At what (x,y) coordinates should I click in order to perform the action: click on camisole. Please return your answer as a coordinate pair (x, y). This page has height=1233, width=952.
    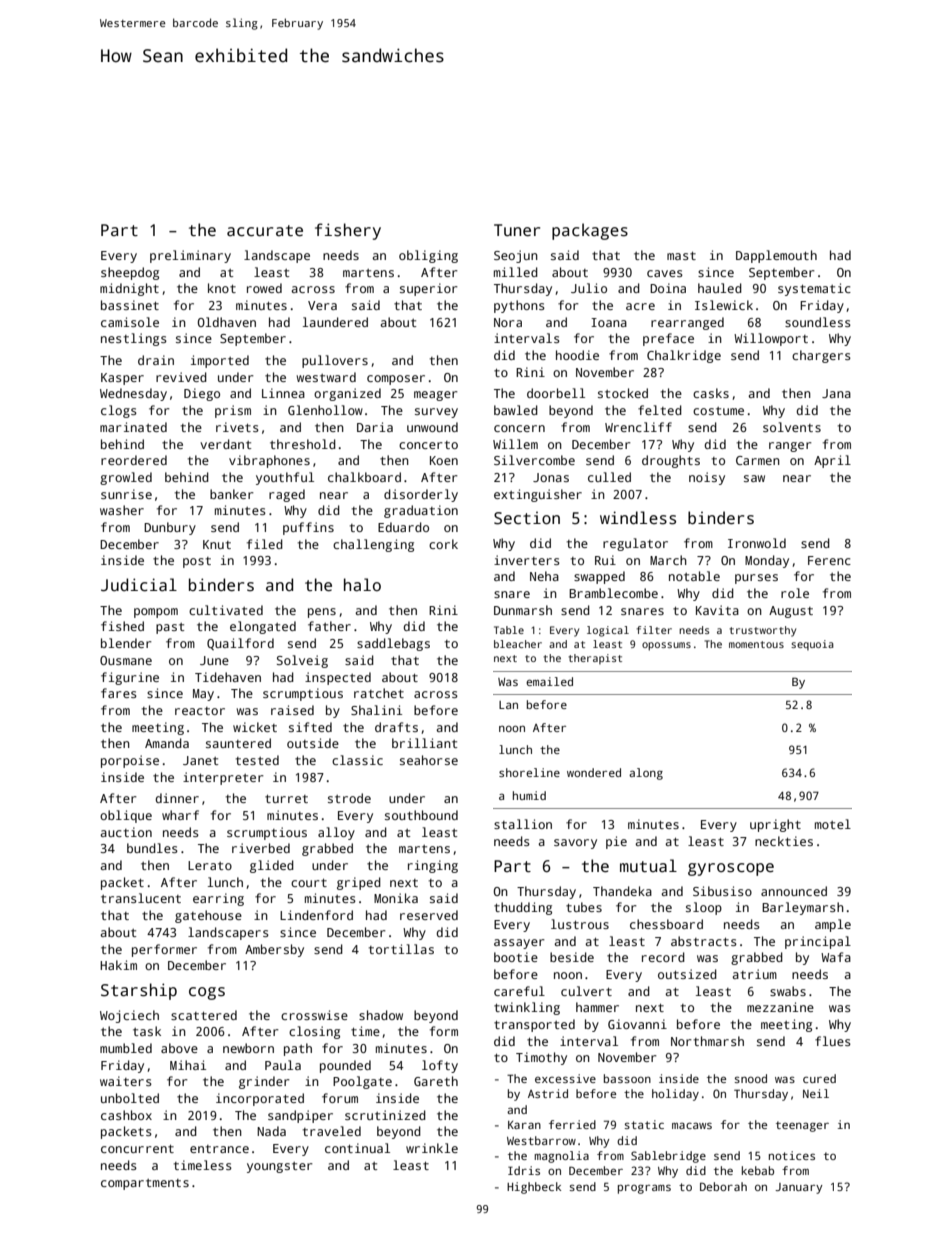
    Looking at the image, I should click on (130, 322).
